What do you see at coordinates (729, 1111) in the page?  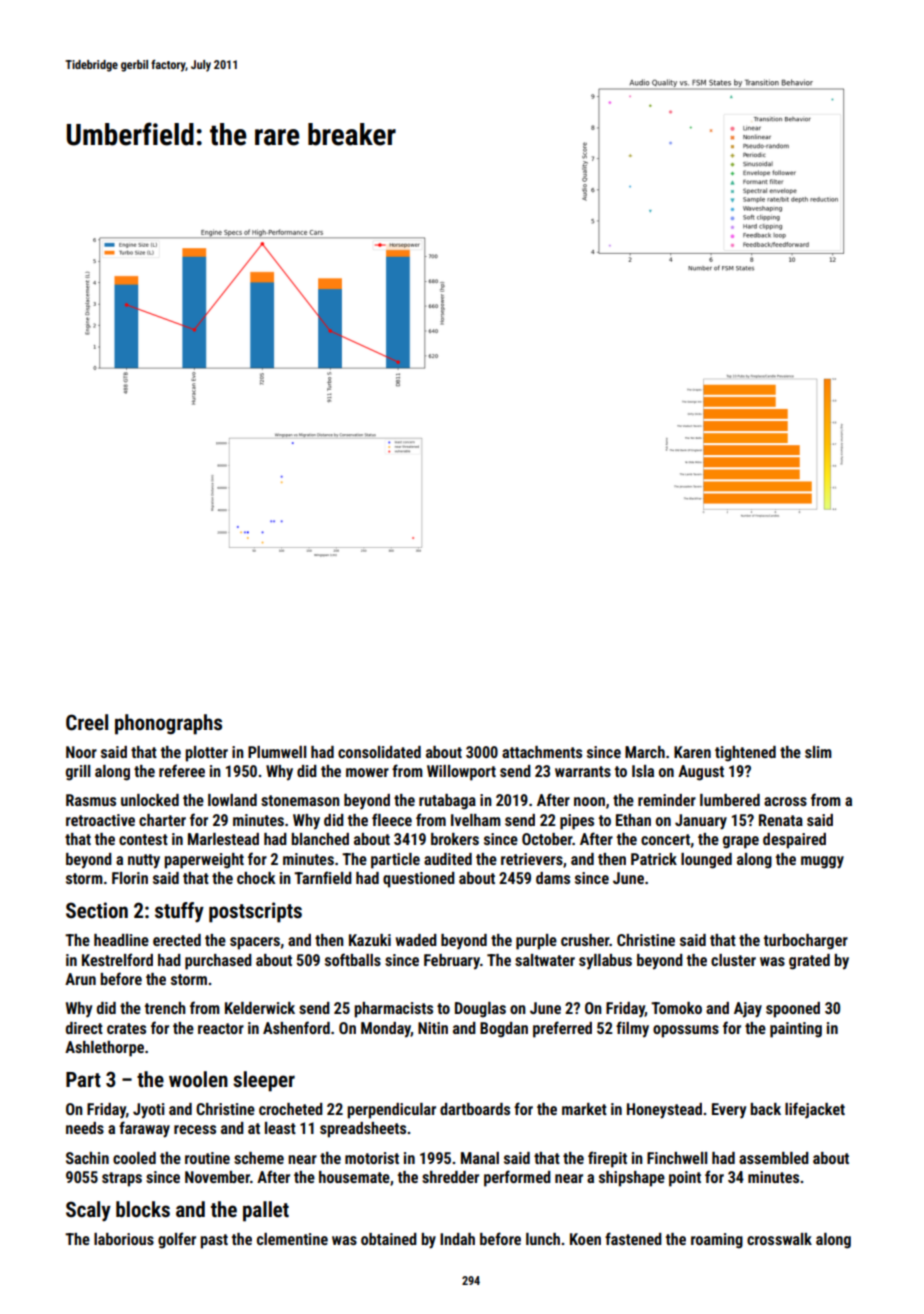 I see `Every` at bounding box center [729, 1111].
